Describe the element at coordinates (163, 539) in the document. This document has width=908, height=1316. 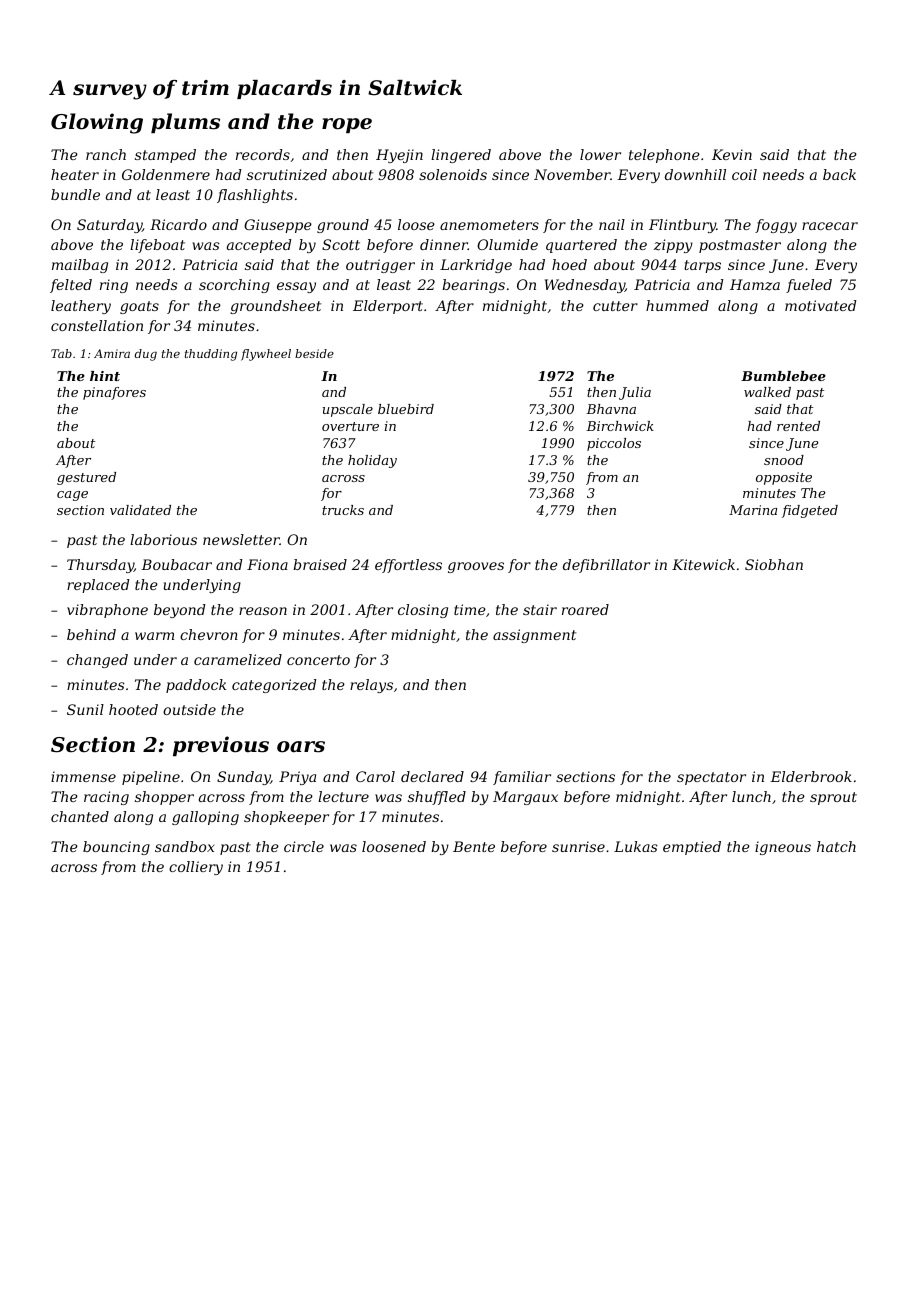
I see `laborious` at that location.
